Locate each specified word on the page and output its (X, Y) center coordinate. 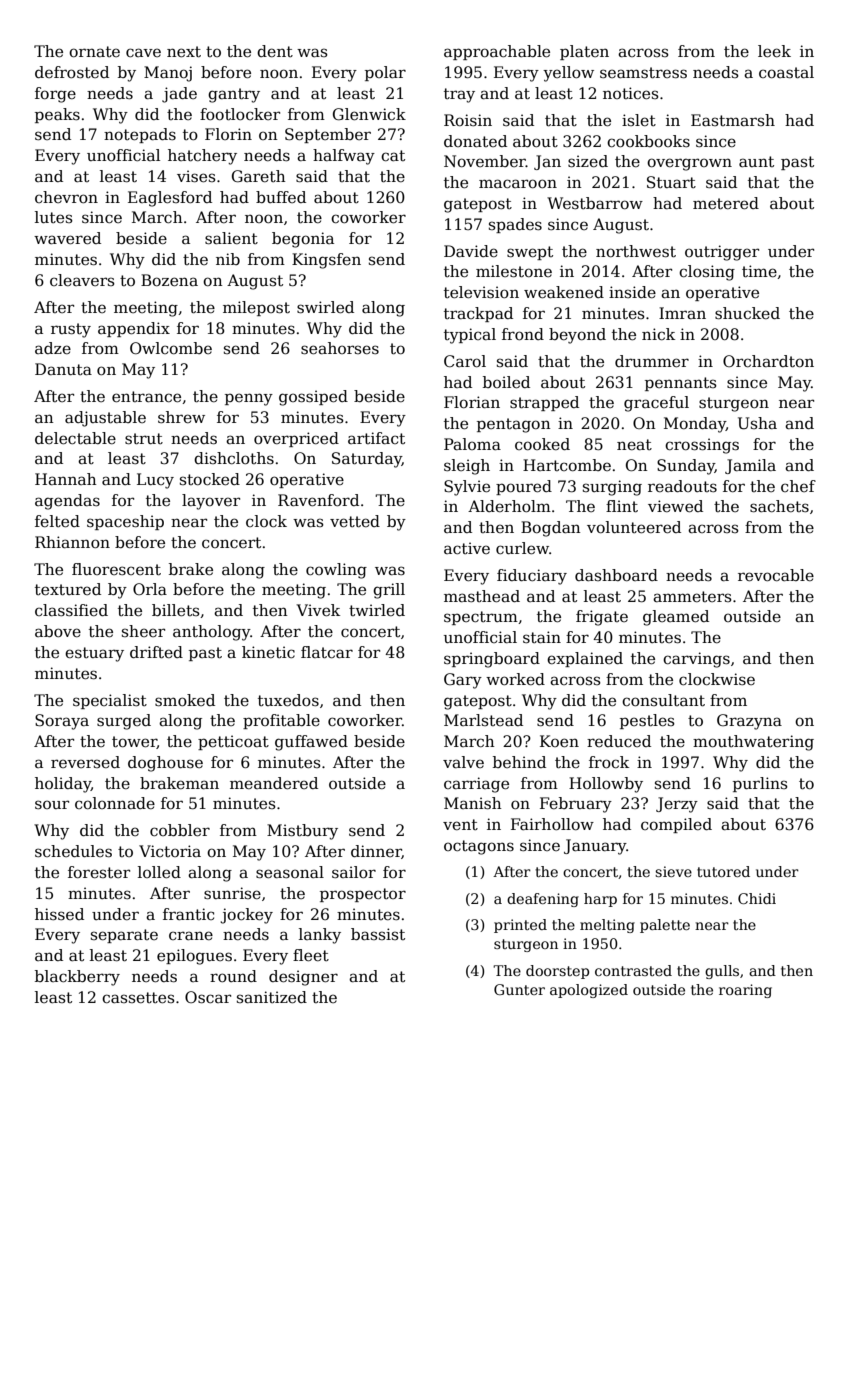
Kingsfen (326, 261)
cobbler (180, 830)
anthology (211, 633)
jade (179, 95)
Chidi (757, 898)
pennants (681, 384)
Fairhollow (552, 824)
